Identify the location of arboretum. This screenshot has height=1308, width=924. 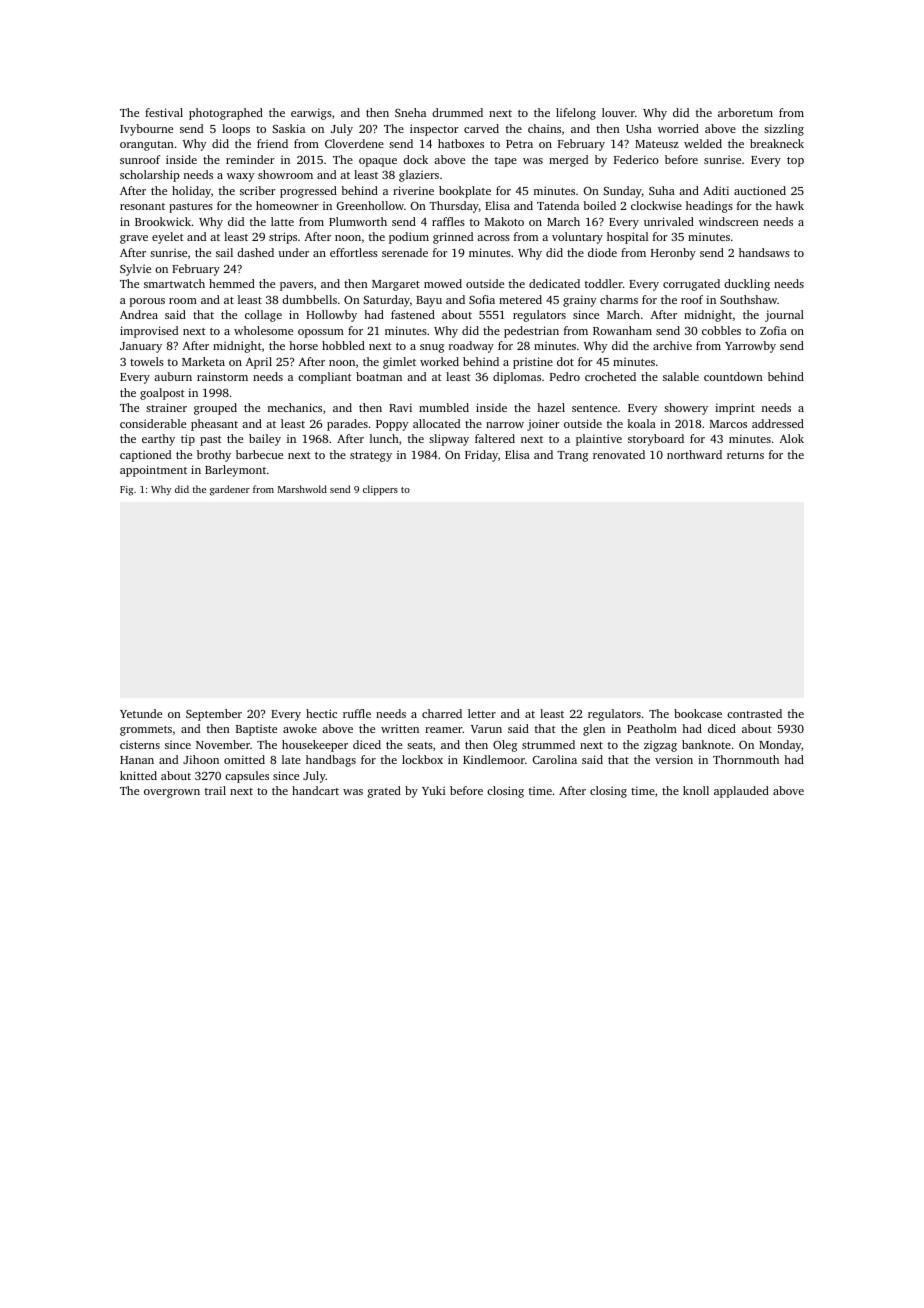
(745, 112).
